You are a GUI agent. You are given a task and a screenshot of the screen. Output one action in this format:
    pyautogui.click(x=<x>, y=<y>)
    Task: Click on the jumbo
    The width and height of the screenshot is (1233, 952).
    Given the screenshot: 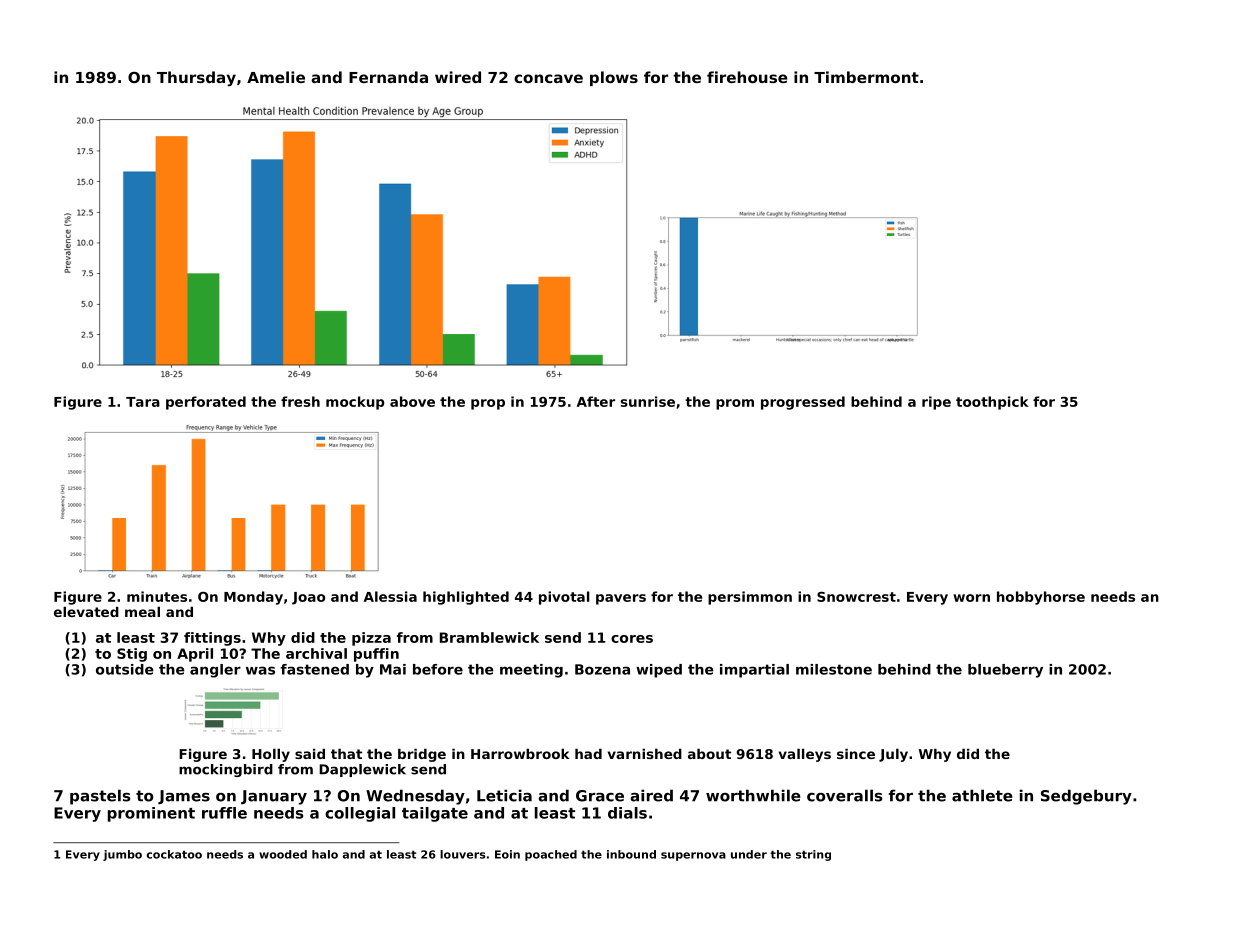 What is the action you would take?
    pyautogui.click(x=122, y=855)
